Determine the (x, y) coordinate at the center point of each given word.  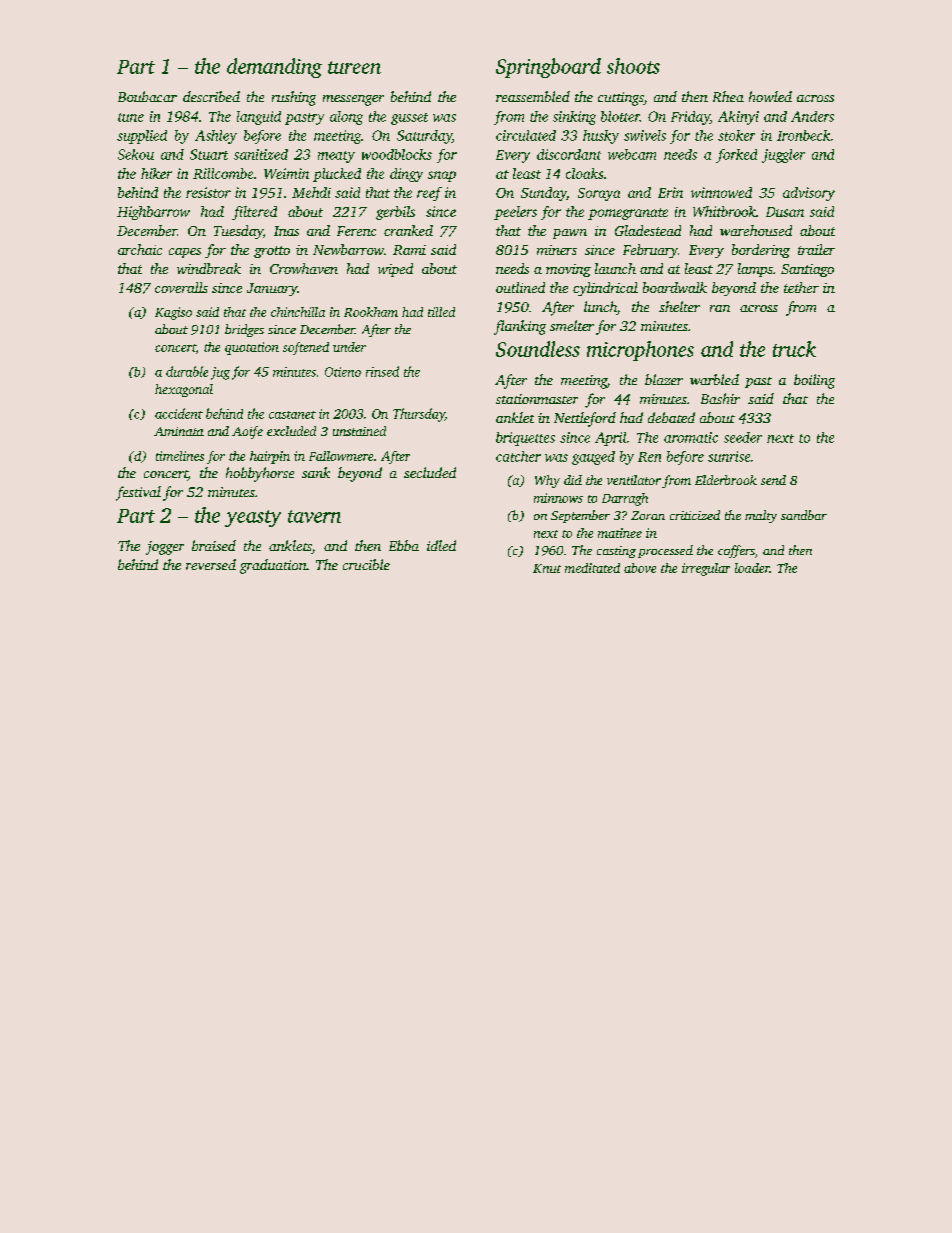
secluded (430, 472)
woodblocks (397, 154)
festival (138, 493)
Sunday (544, 194)
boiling (814, 381)
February (650, 251)
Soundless (538, 349)
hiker (156, 173)
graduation (273, 566)
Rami (409, 250)
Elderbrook (726, 480)
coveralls (181, 287)
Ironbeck (803, 135)
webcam (632, 154)
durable (187, 371)
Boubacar (147, 96)
